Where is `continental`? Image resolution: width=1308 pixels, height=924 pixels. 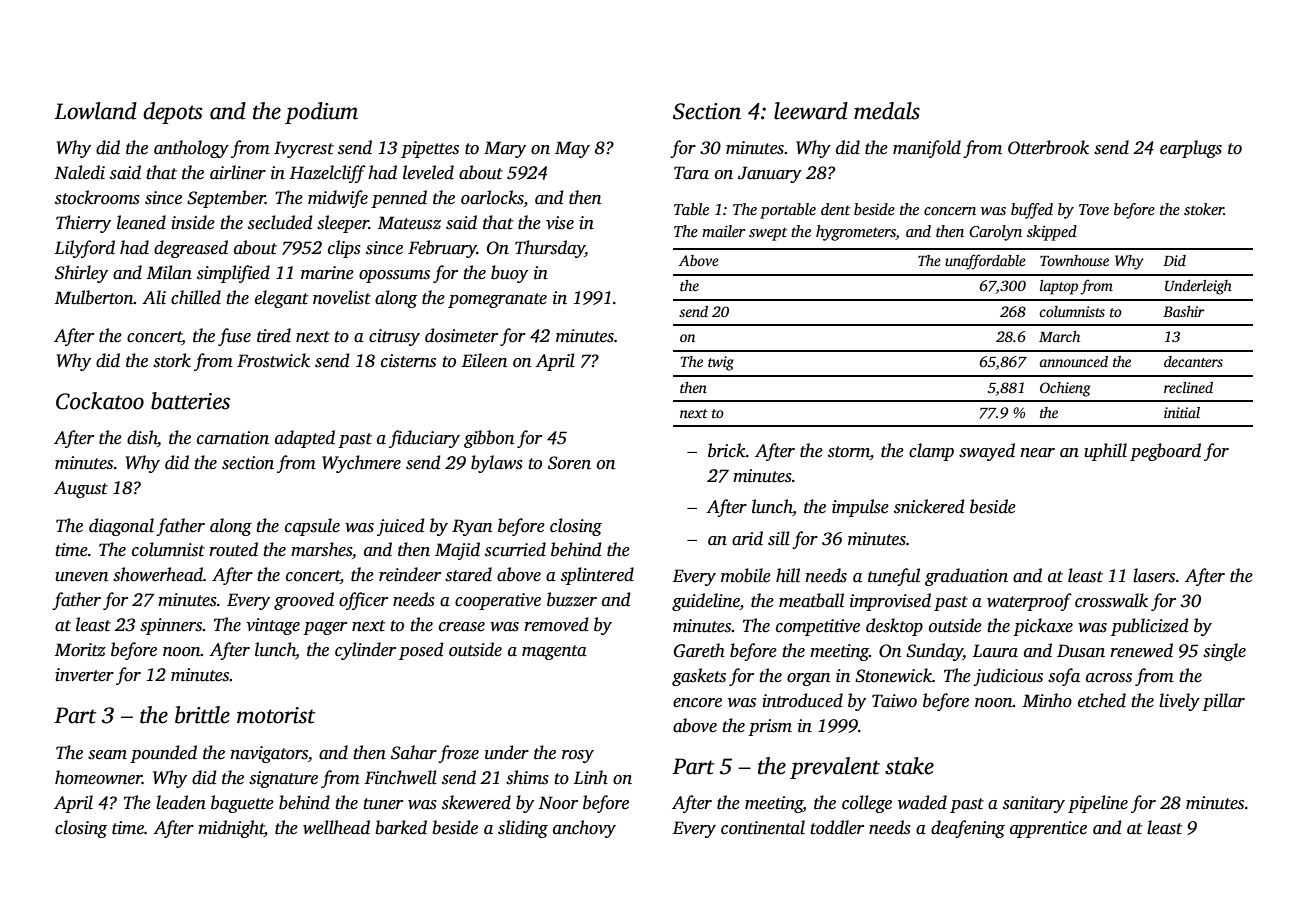 continental is located at coordinates (763, 827).
